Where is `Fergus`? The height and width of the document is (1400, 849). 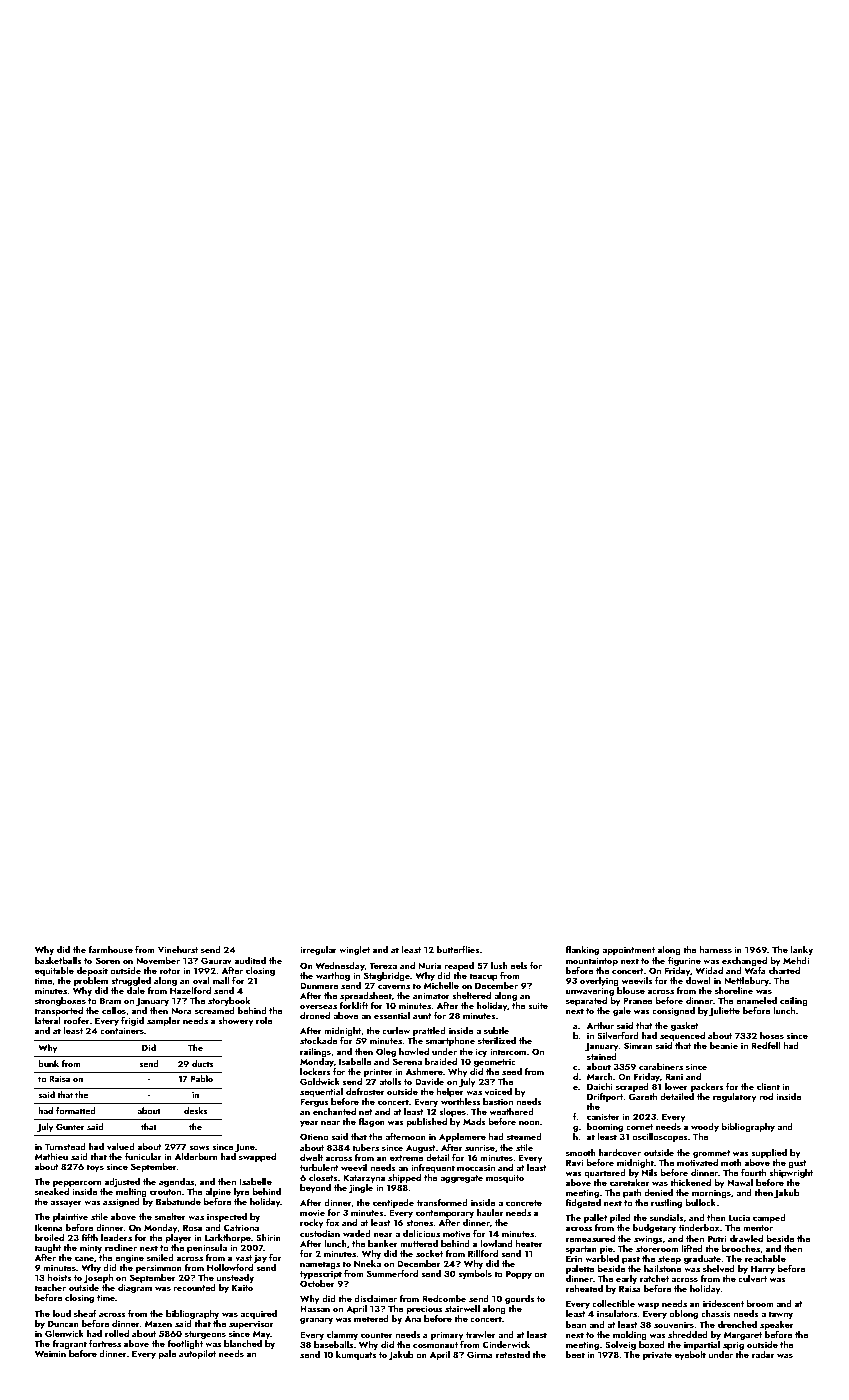 Fergus is located at coordinates (314, 1102).
